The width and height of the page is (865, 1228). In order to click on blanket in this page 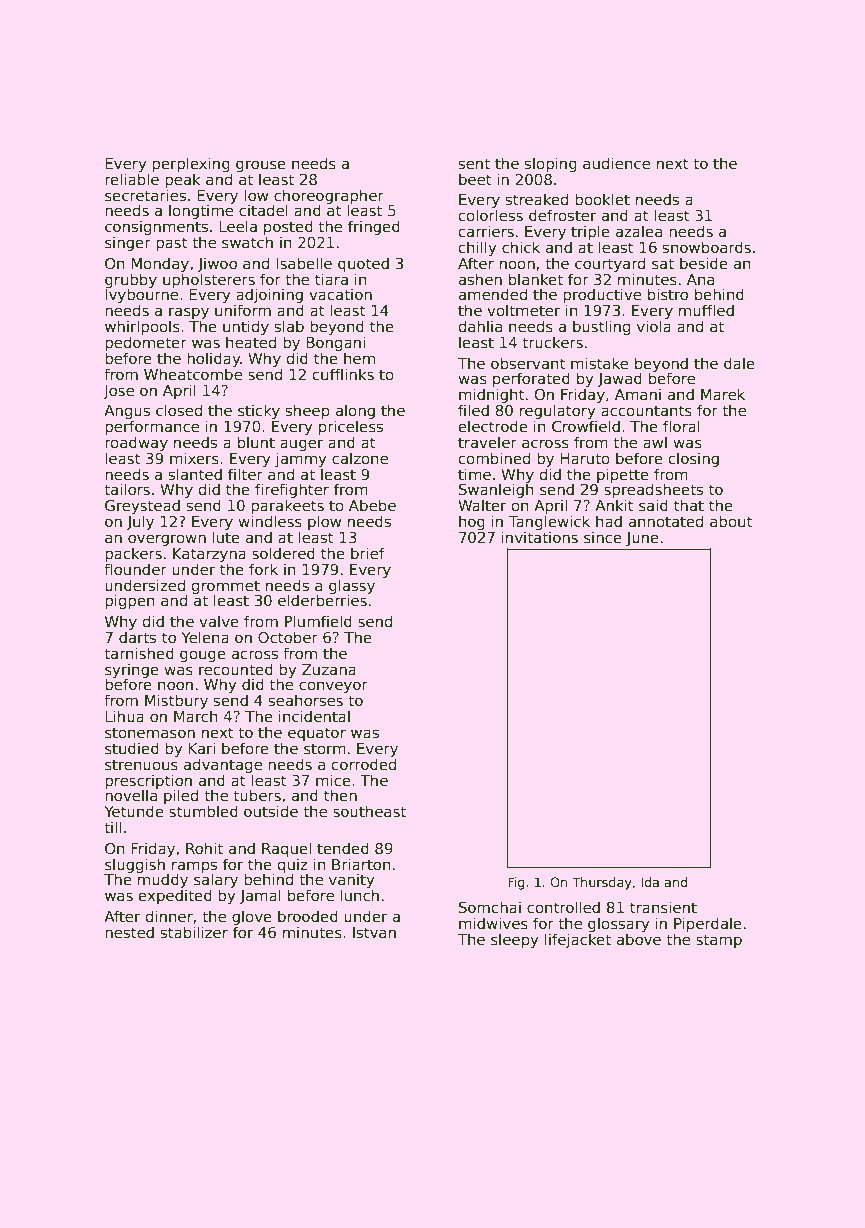, I will do `click(536, 279)`.
